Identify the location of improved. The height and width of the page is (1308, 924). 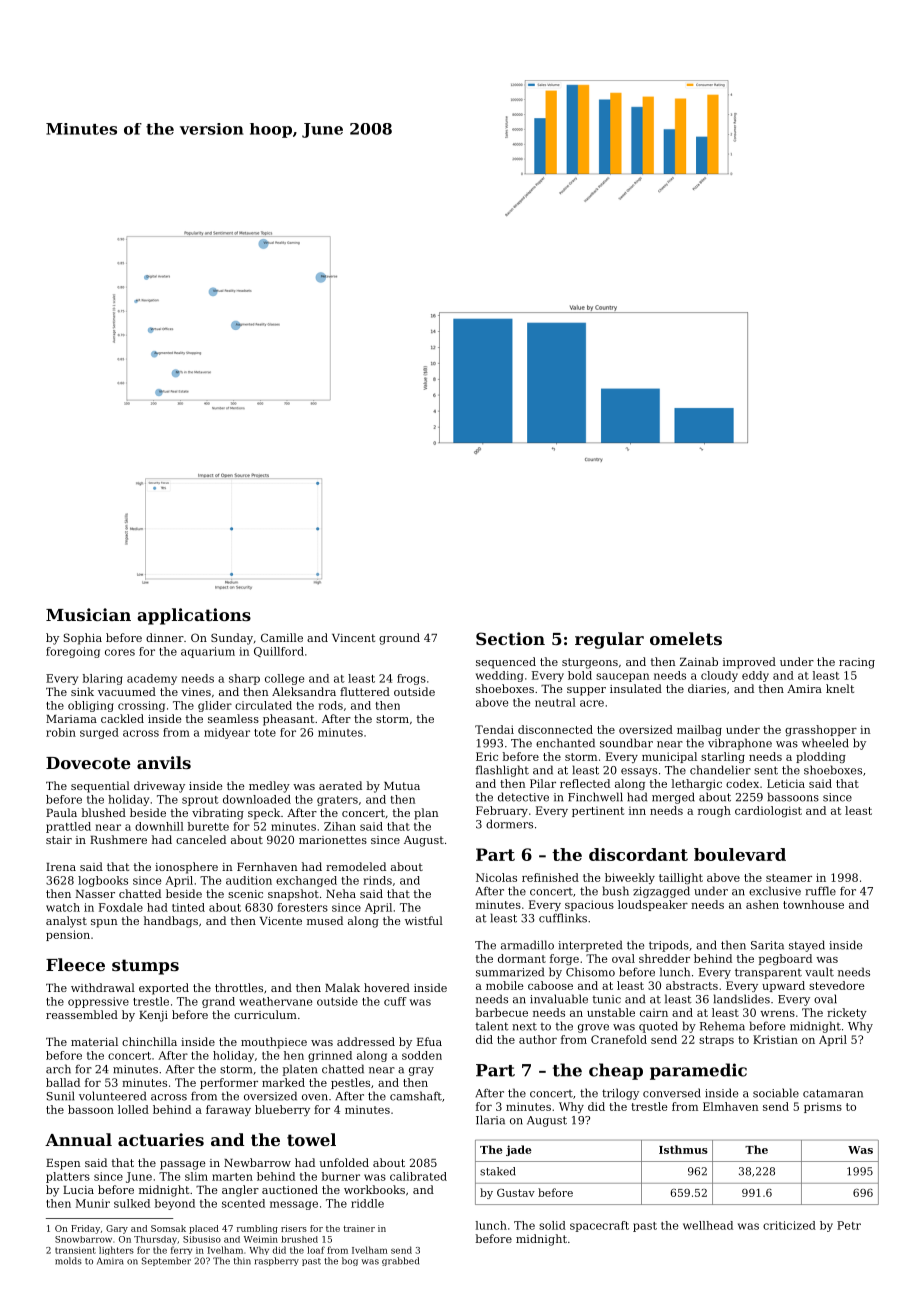
(749, 663).
